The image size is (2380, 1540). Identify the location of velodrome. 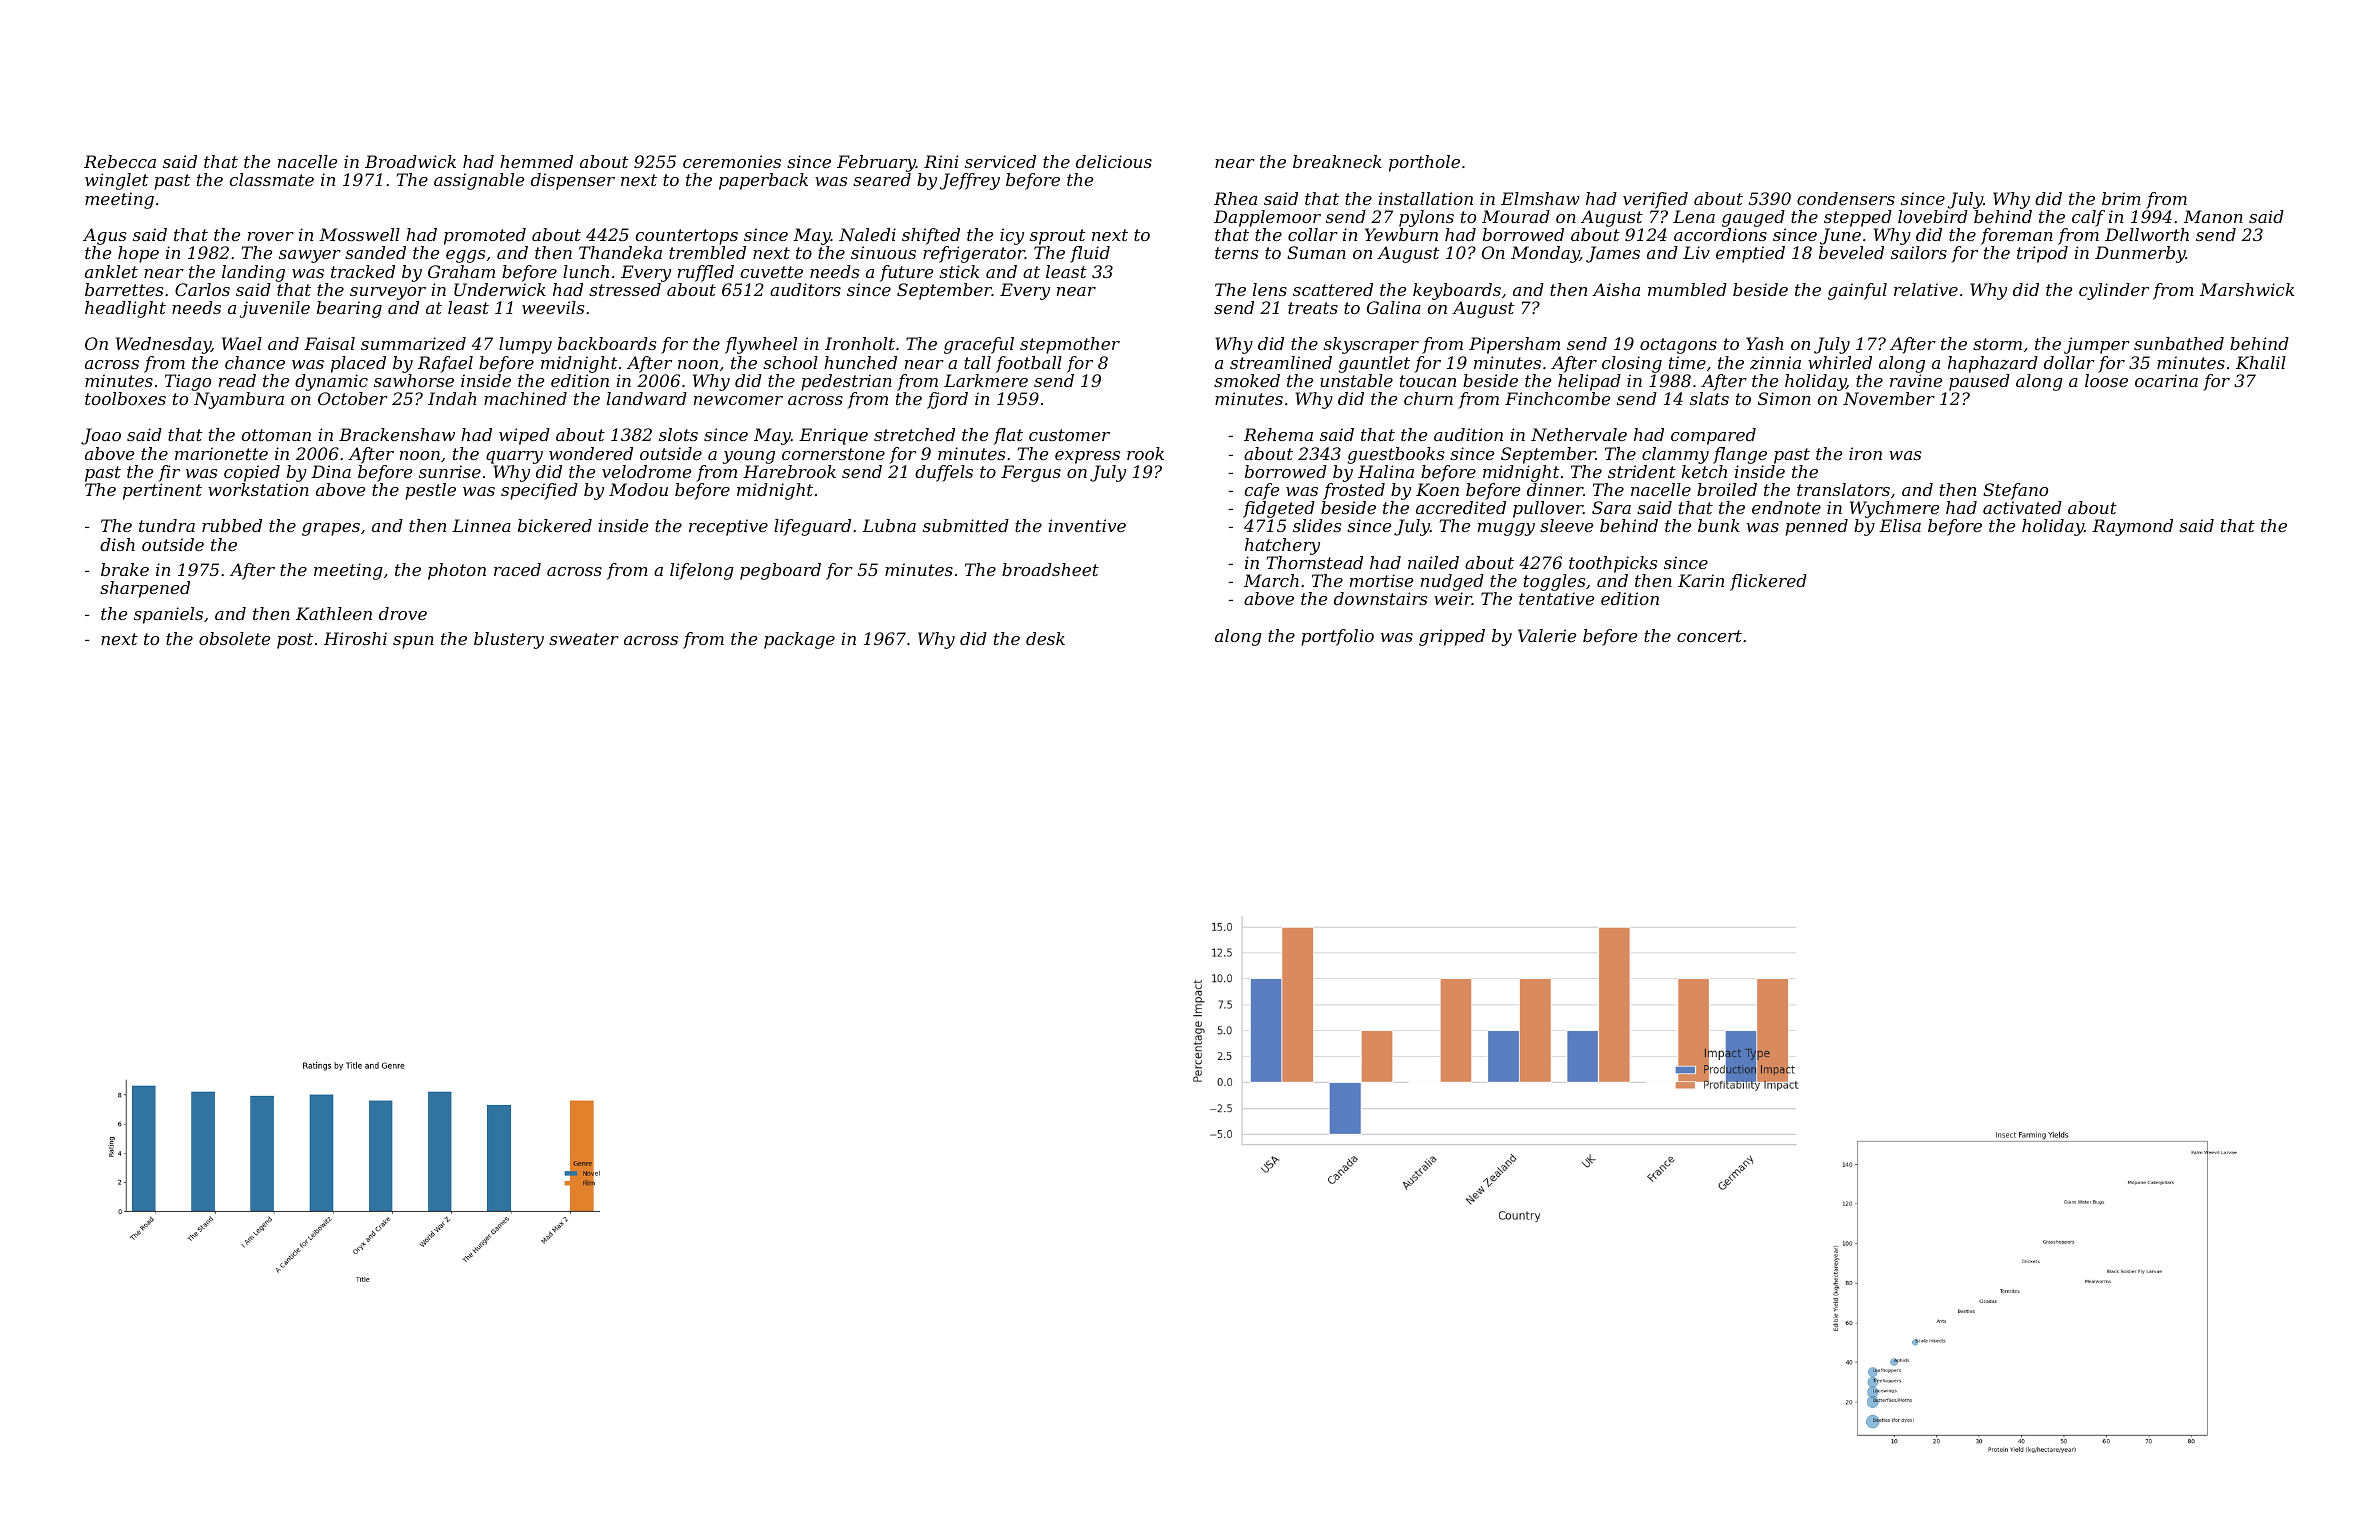
(646, 471).
